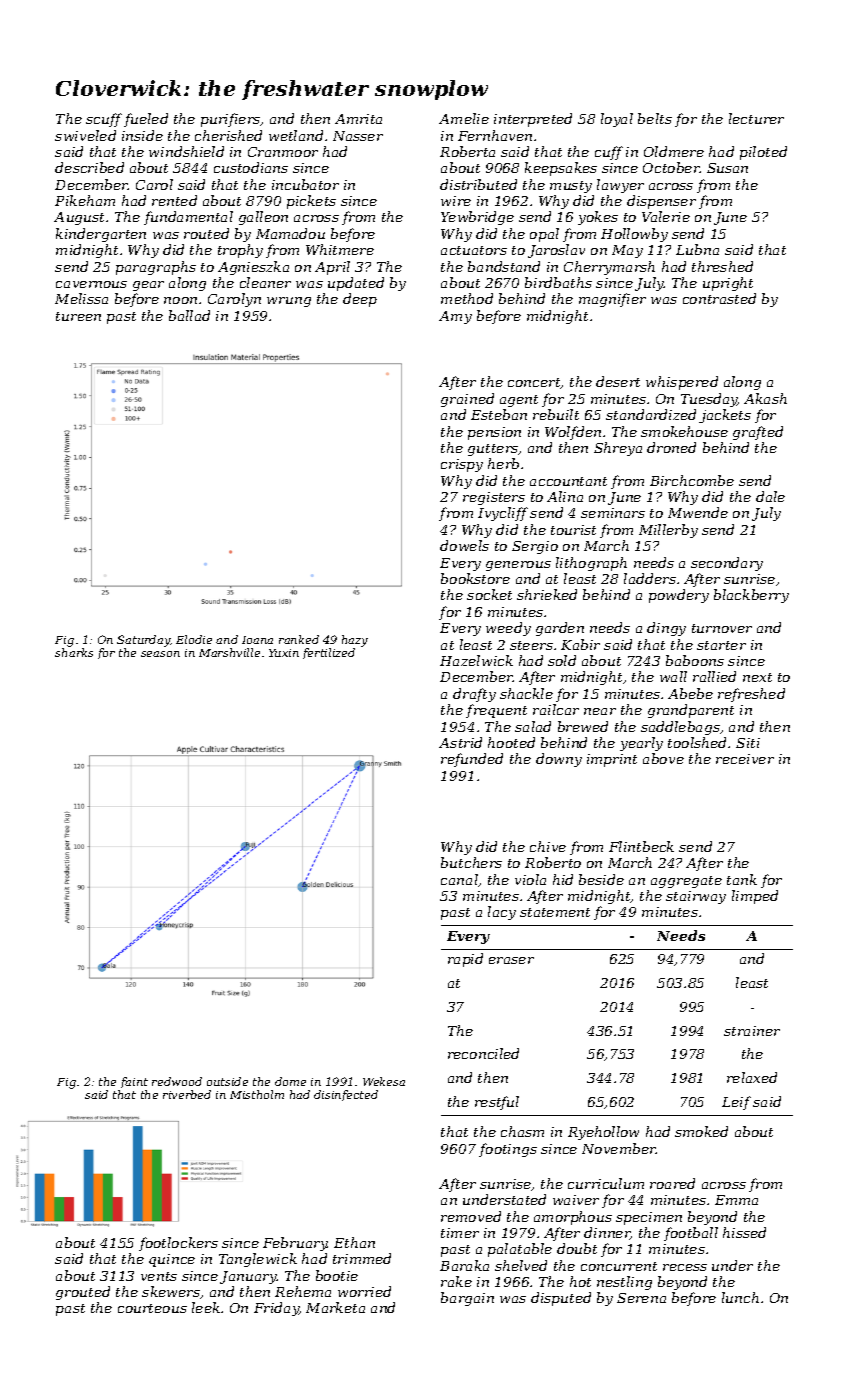  What do you see at coordinates (736, 1200) in the image?
I see `Emma` at bounding box center [736, 1200].
